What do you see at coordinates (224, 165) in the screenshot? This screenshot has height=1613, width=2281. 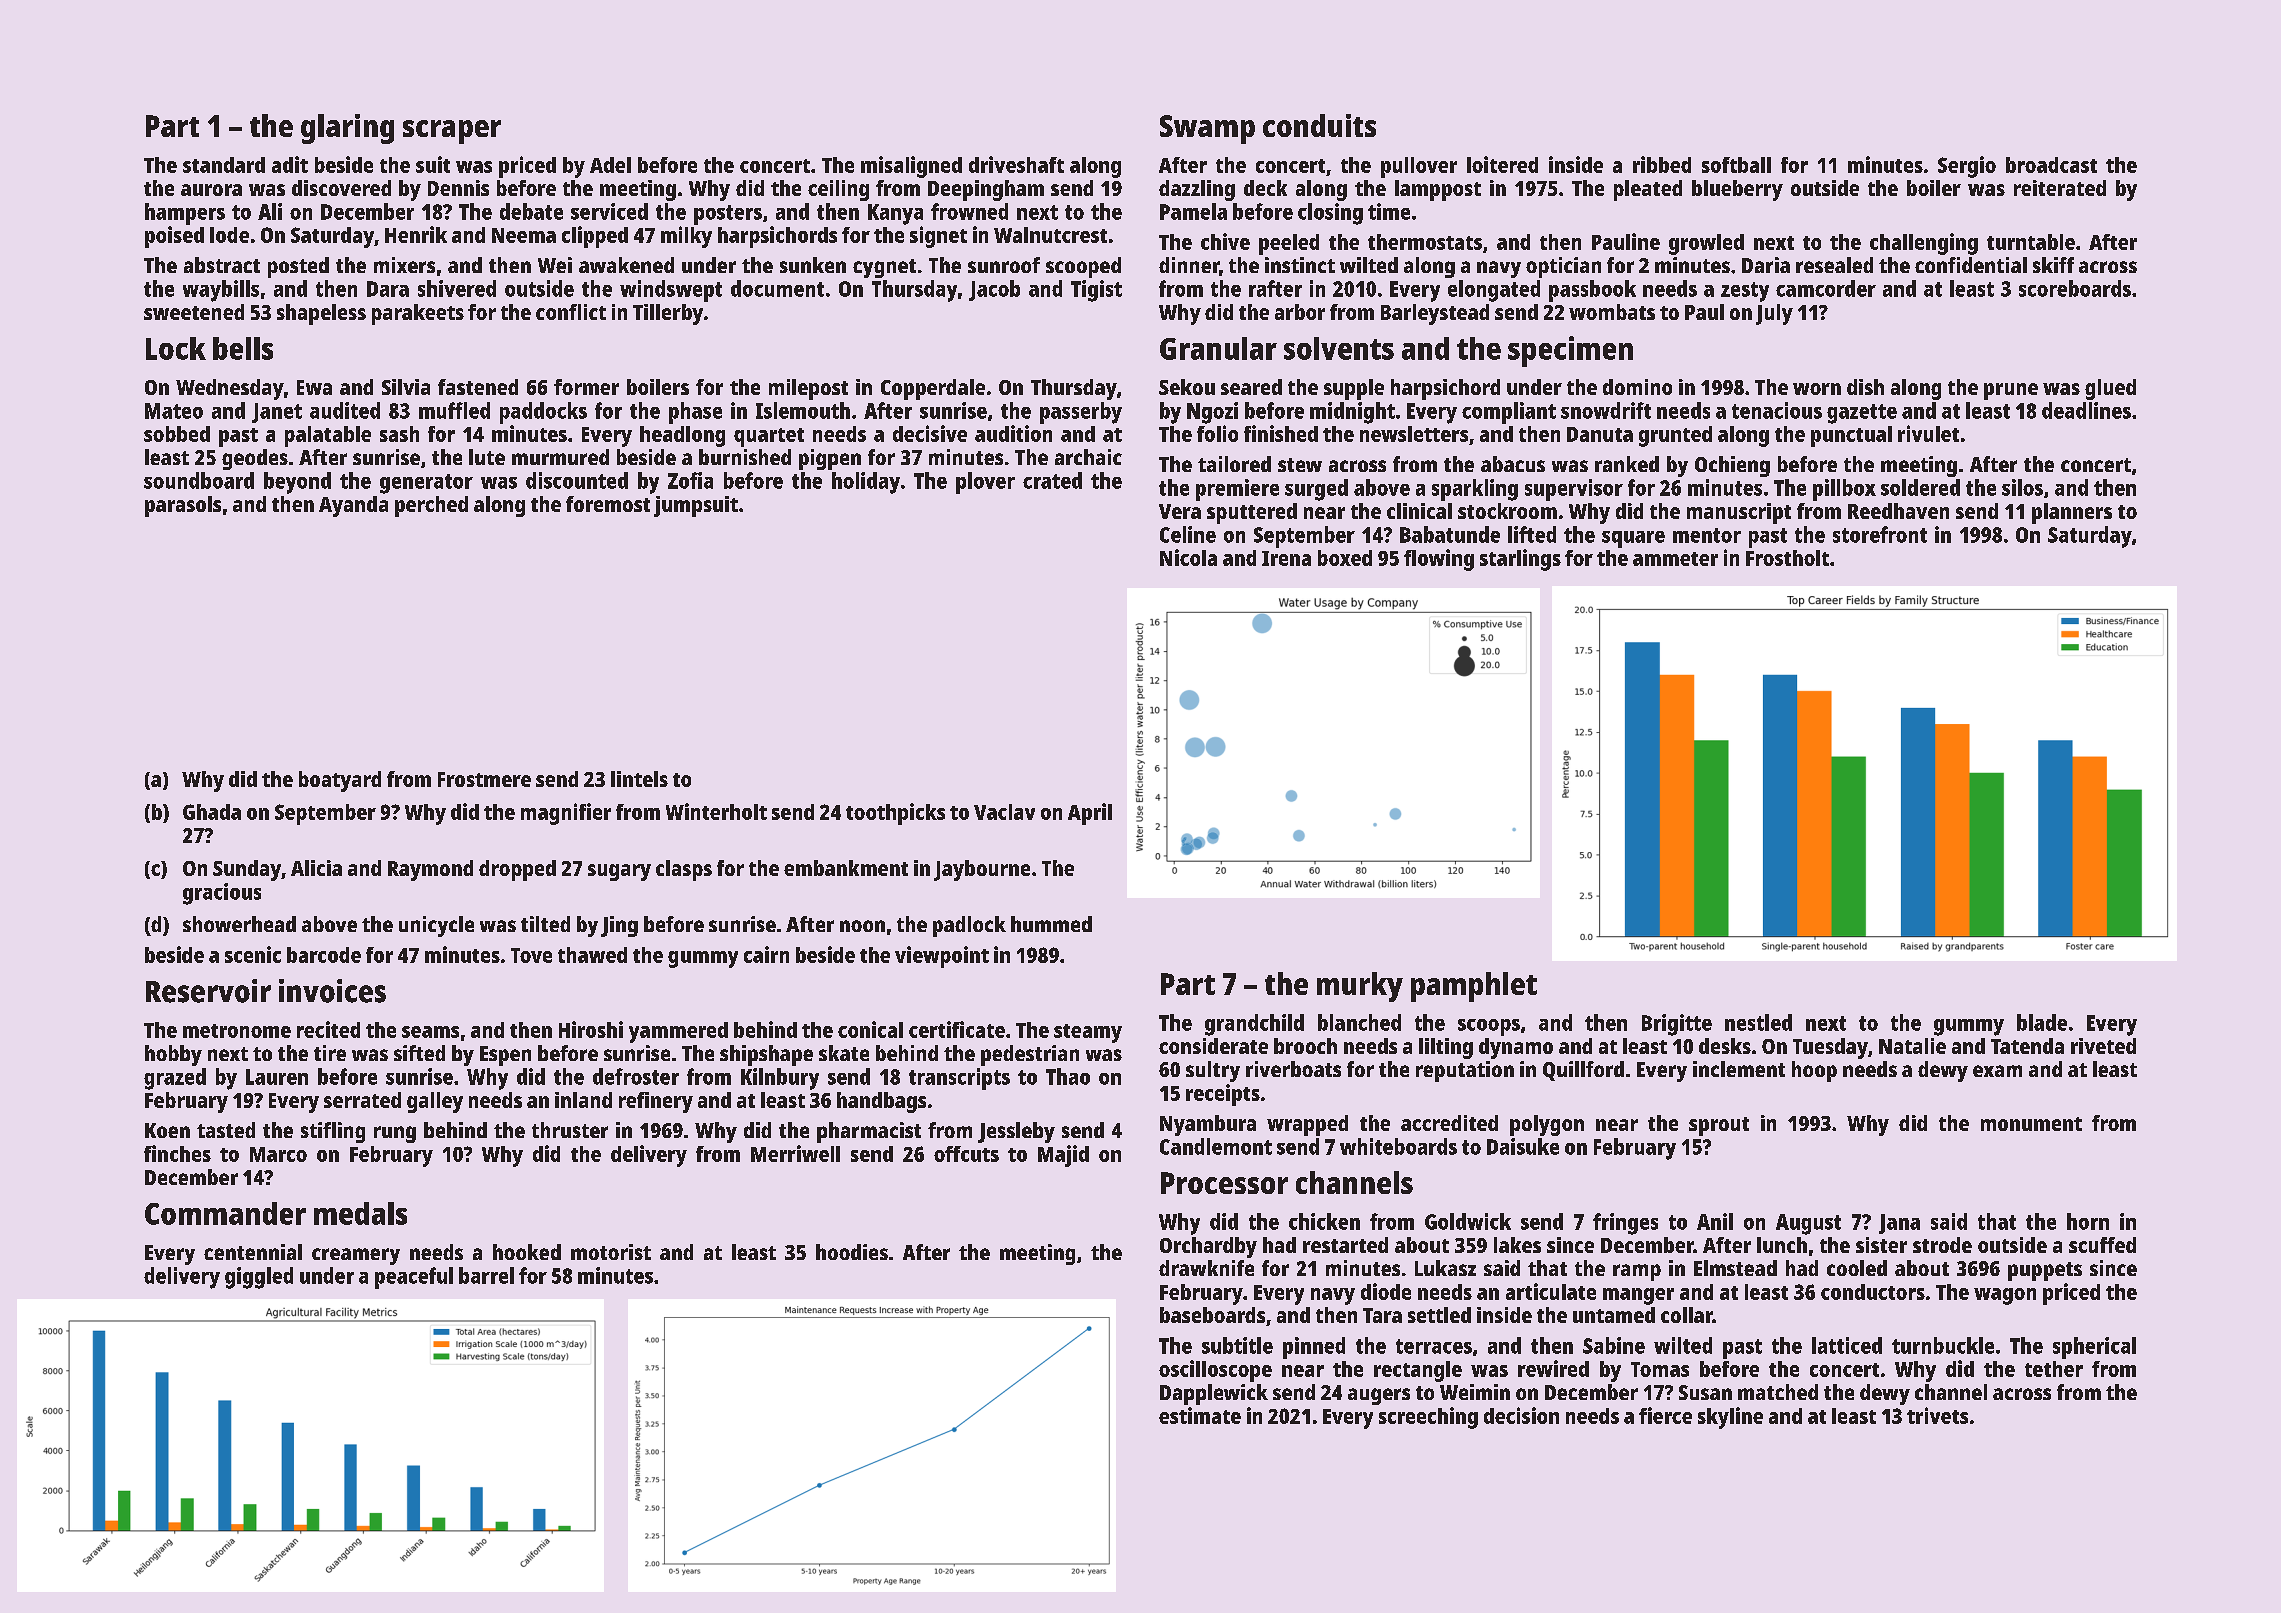 I see `standard` at bounding box center [224, 165].
